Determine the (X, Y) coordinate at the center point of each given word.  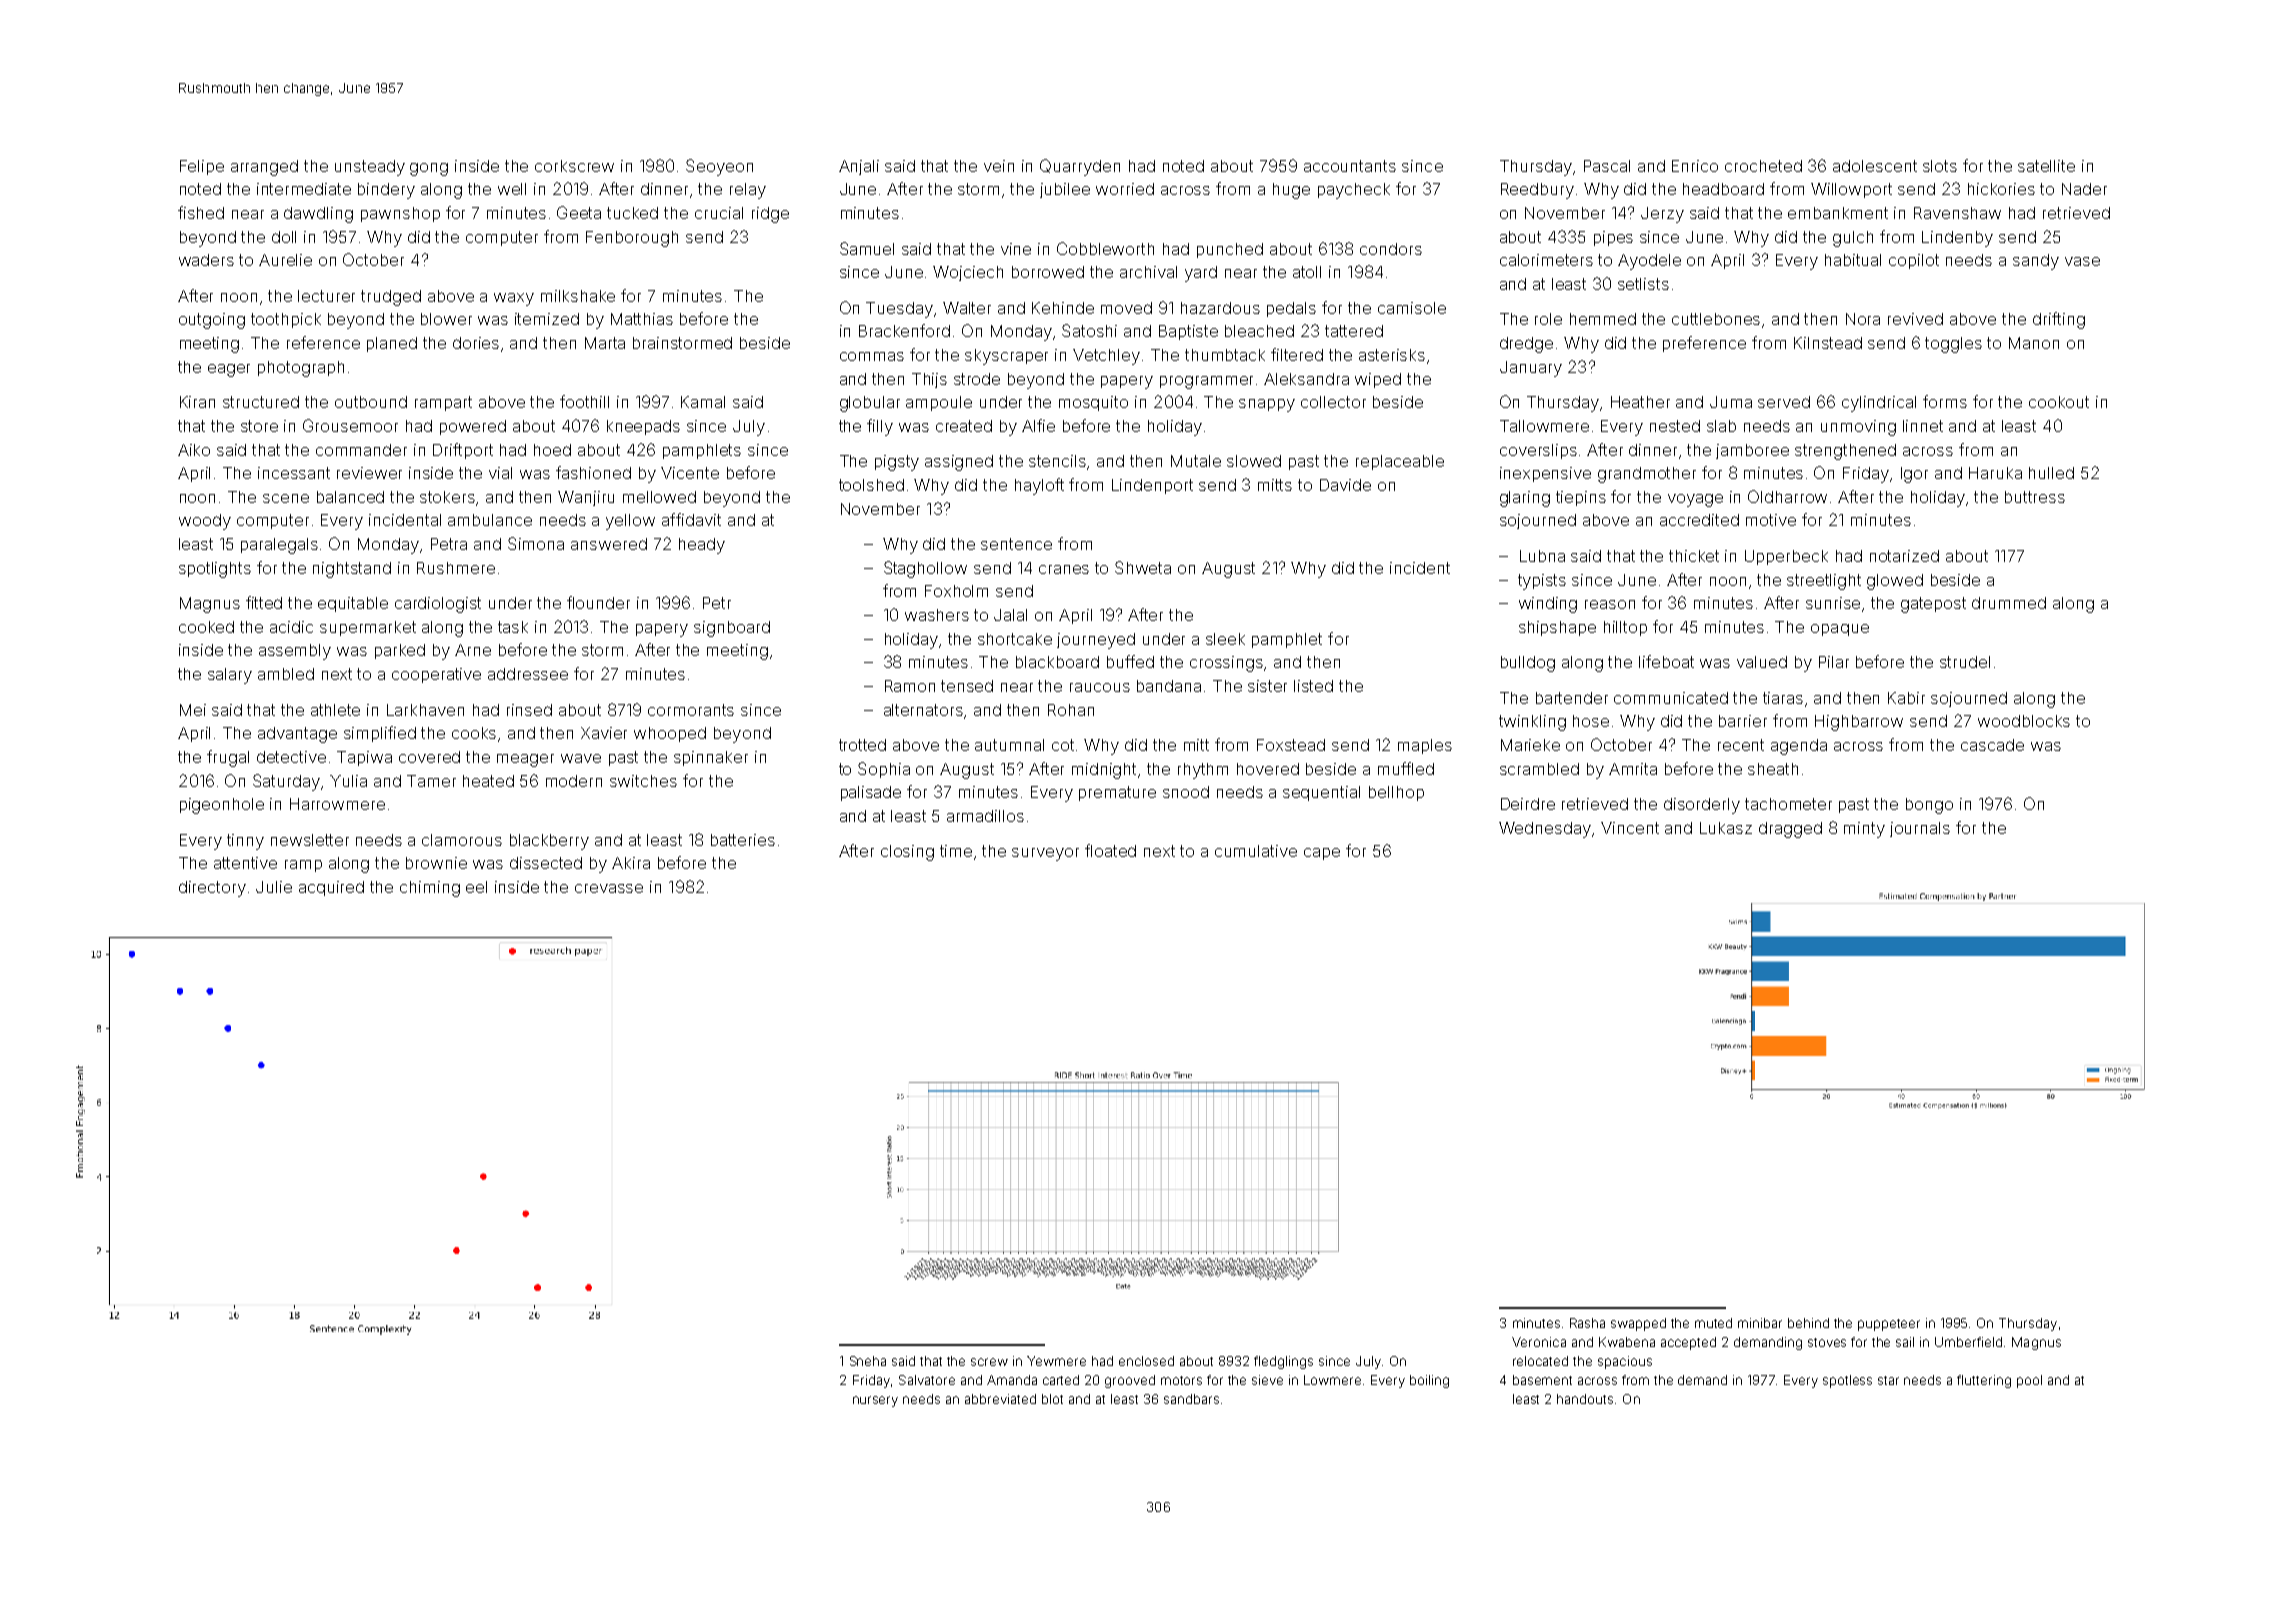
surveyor (1045, 854)
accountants (1350, 166)
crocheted (1763, 166)
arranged (264, 168)
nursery (875, 1401)
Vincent (1630, 828)
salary (230, 676)
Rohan (1071, 710)
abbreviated (1000, 1399)
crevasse (609, 888)
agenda (1799, 747)
